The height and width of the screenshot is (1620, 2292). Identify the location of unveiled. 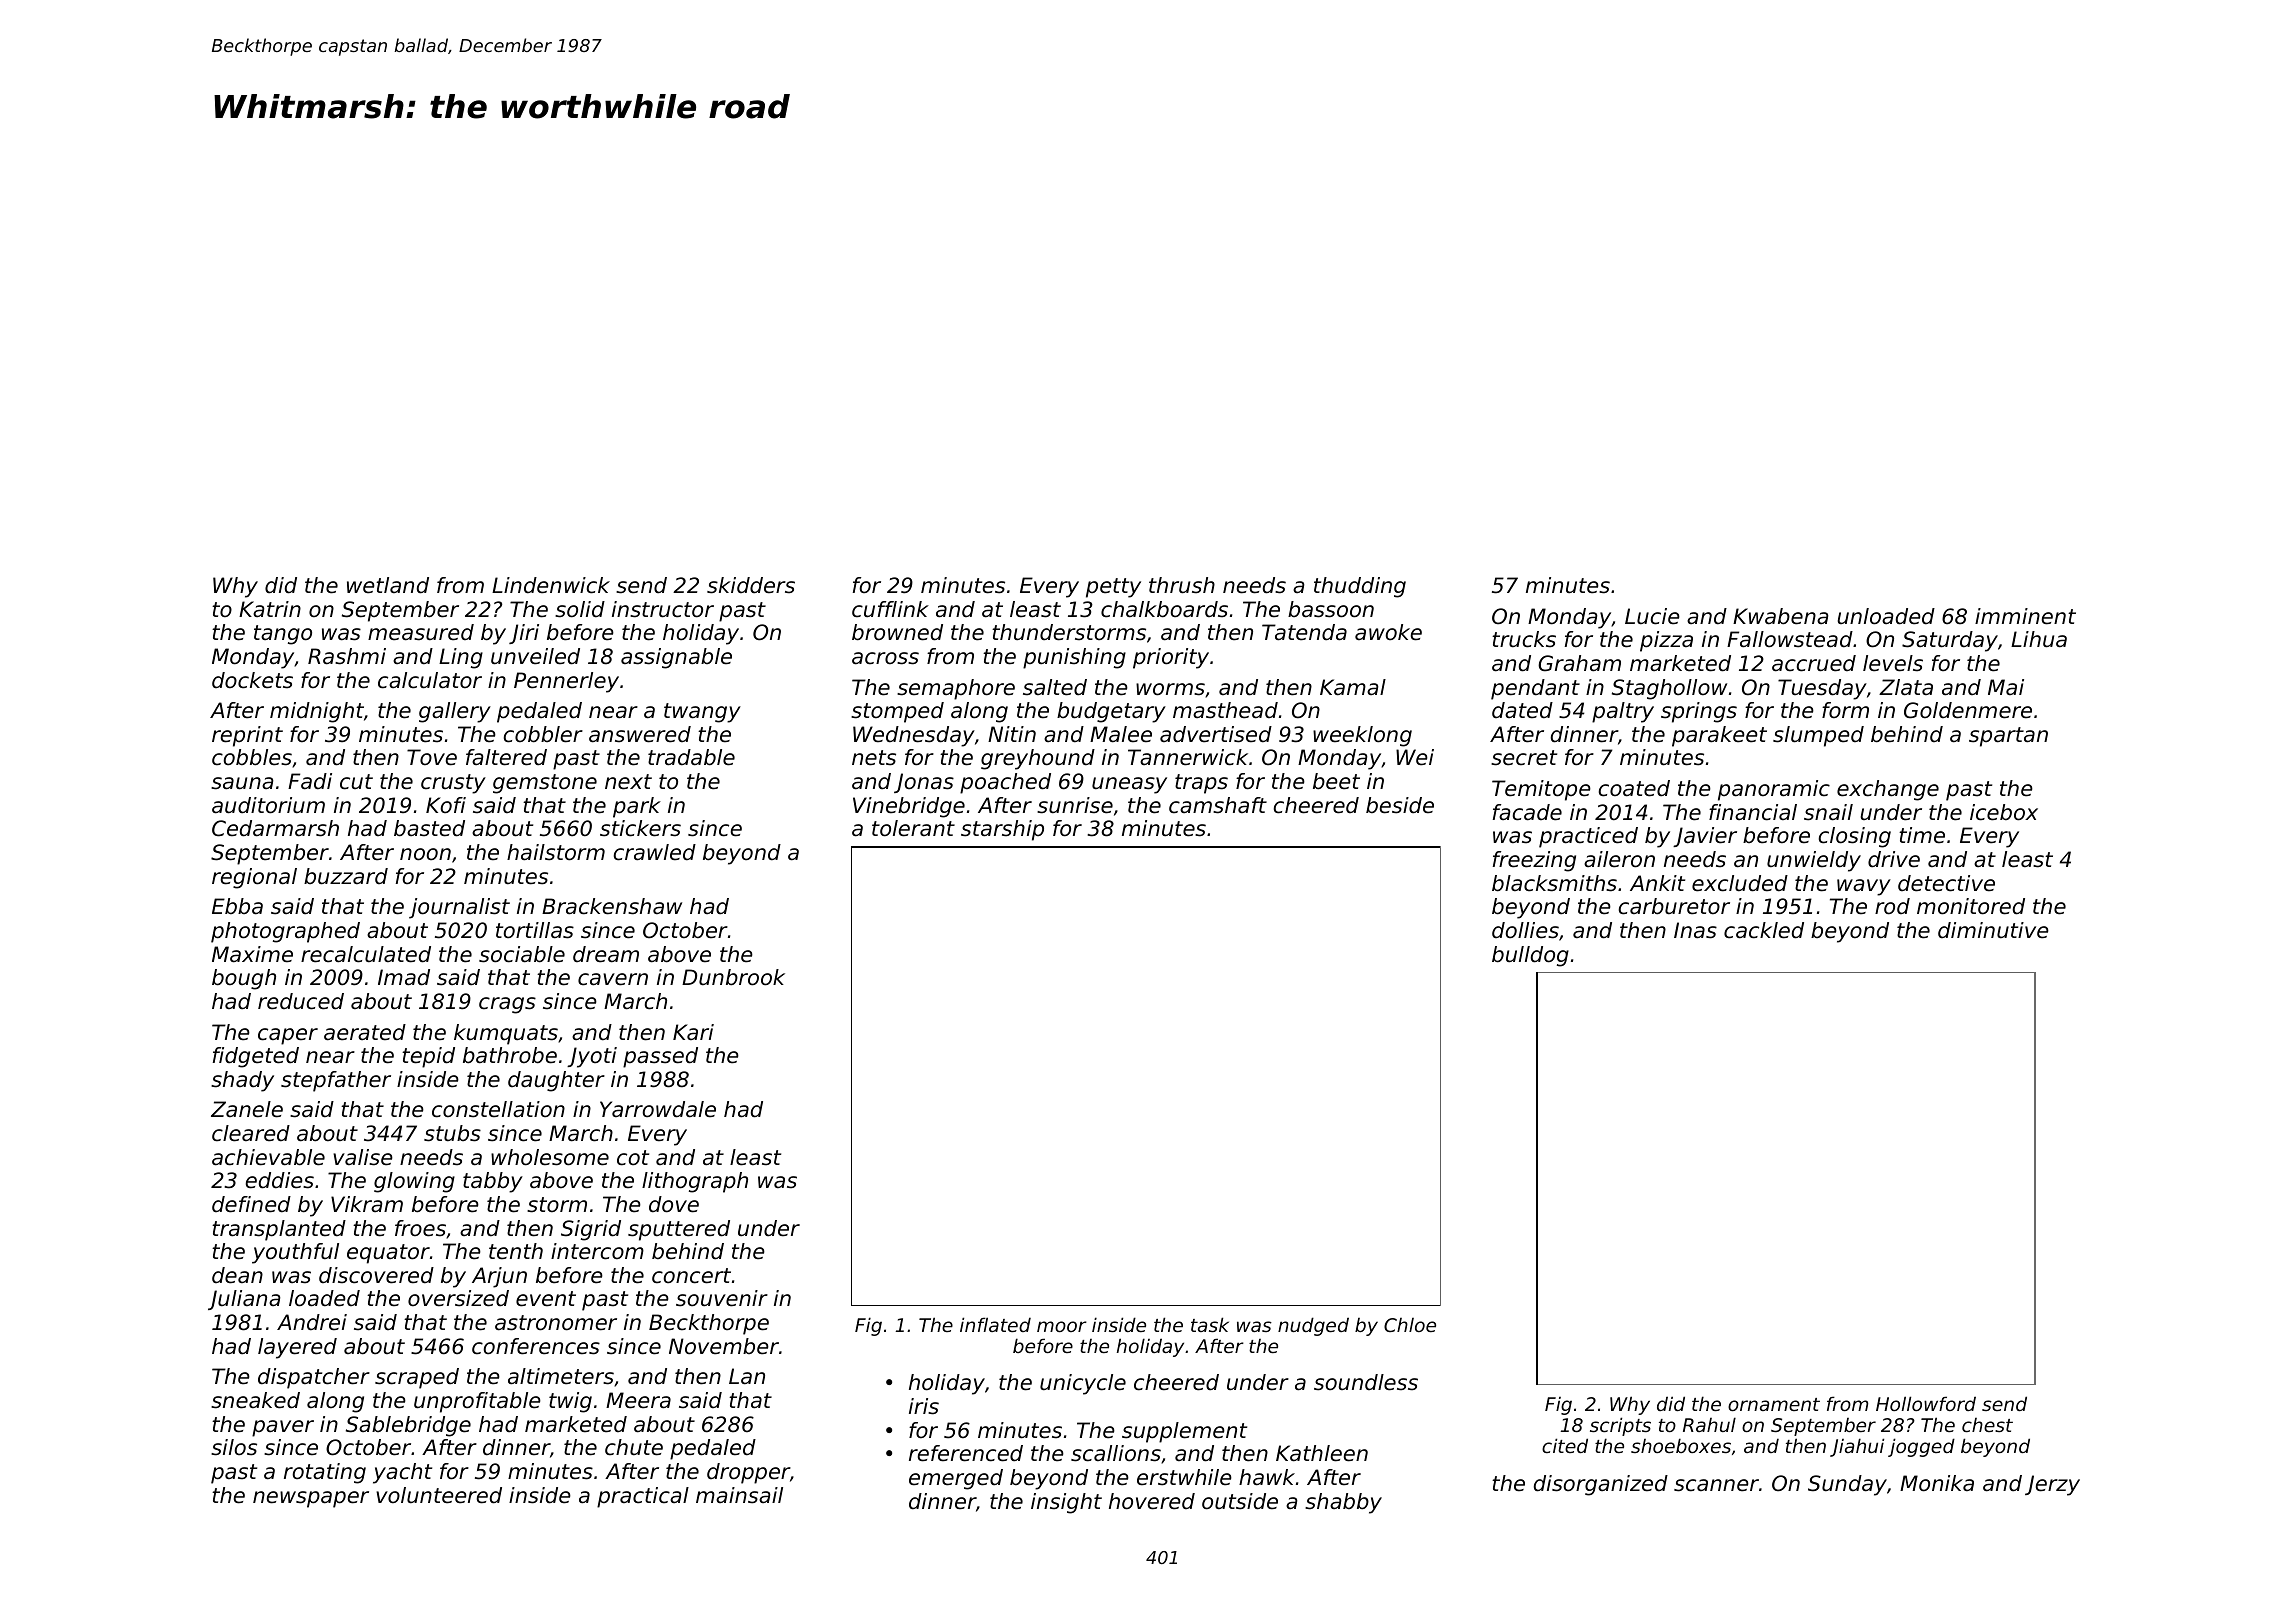
(535, 656).
